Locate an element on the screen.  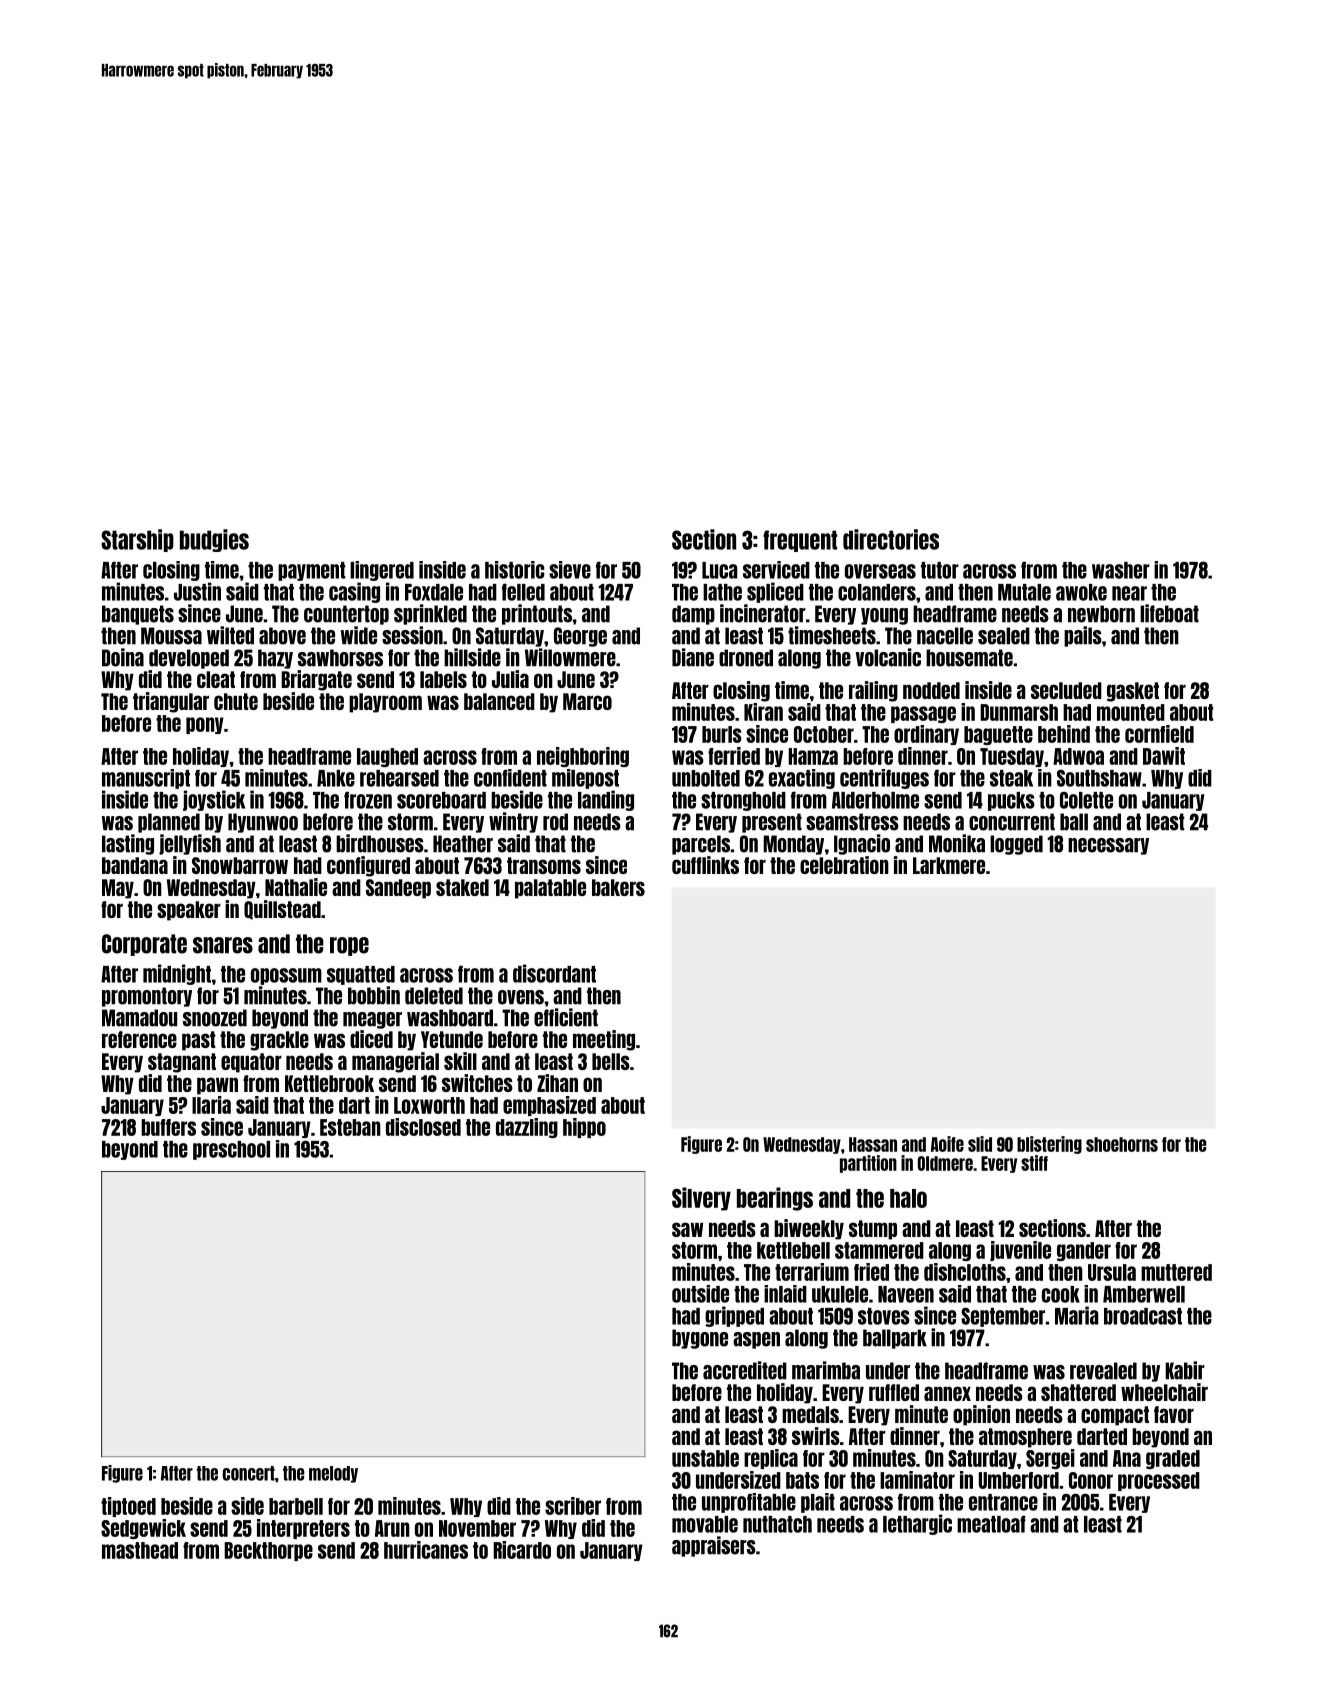
lifeboat is located at coordinates (1169, 613).
